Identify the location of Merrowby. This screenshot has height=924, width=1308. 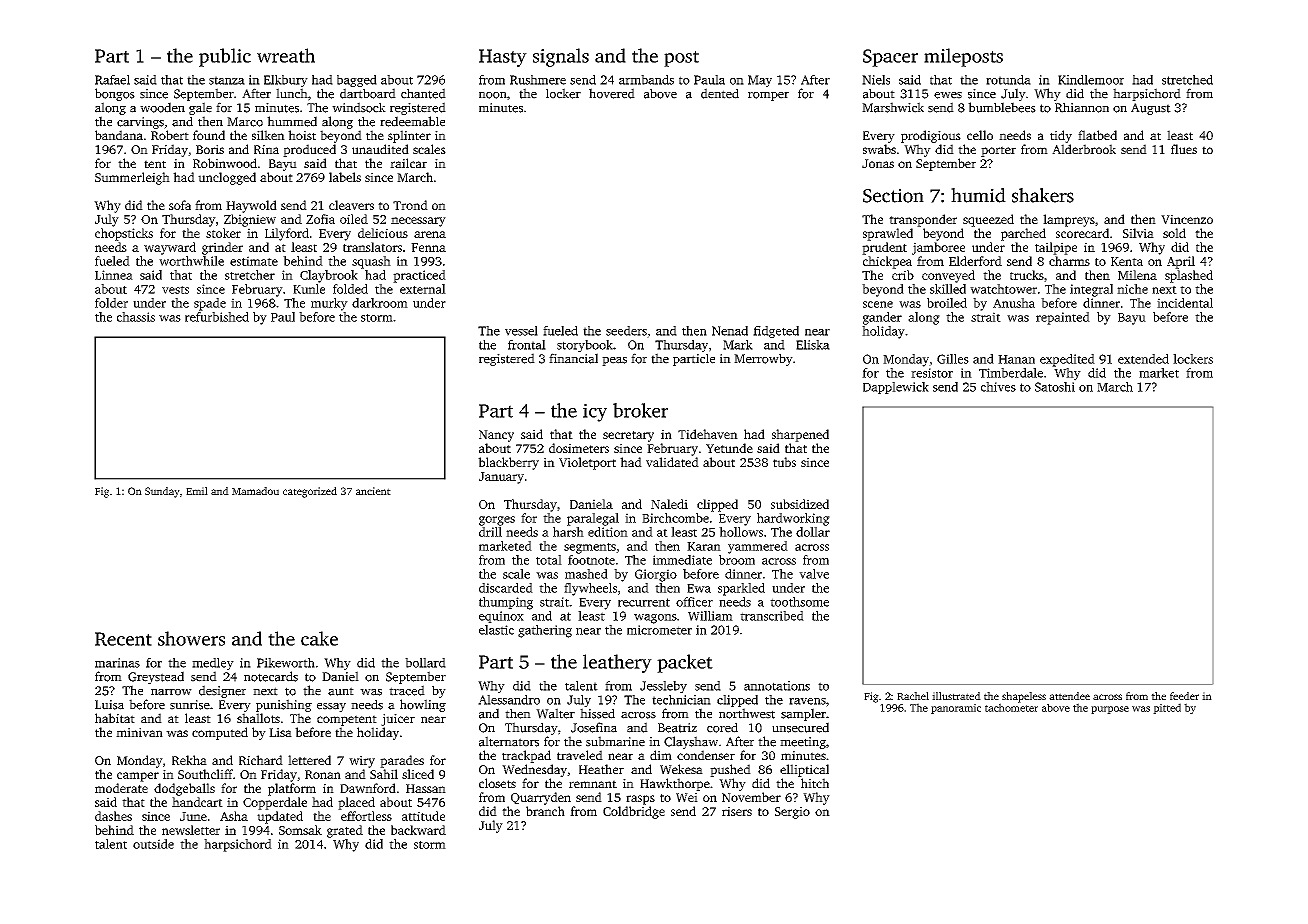
(763, 359).
